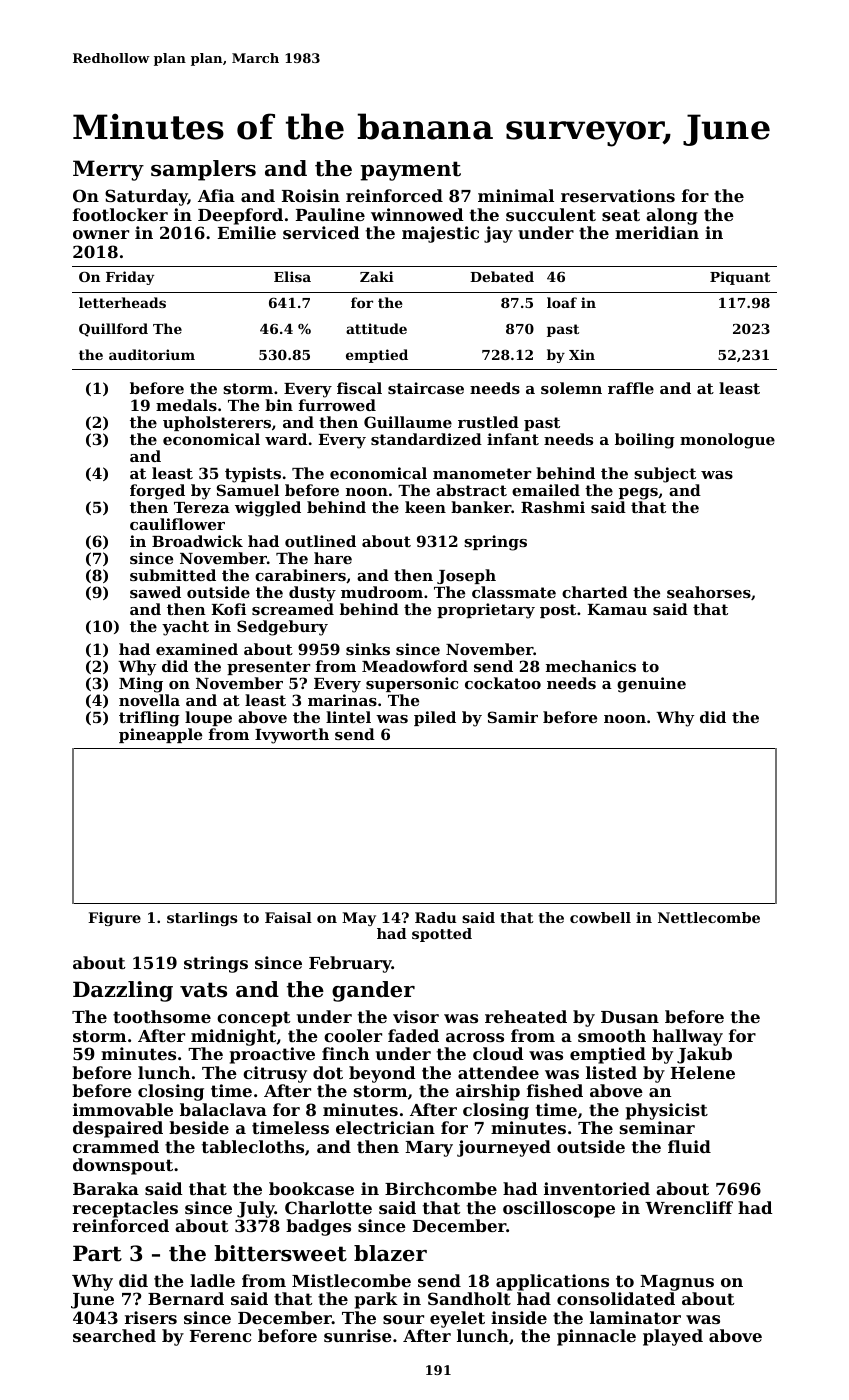  What do you see at coordinates (488, 1092) in the image?
I see `airship` at bounding box center [488, 1092].
